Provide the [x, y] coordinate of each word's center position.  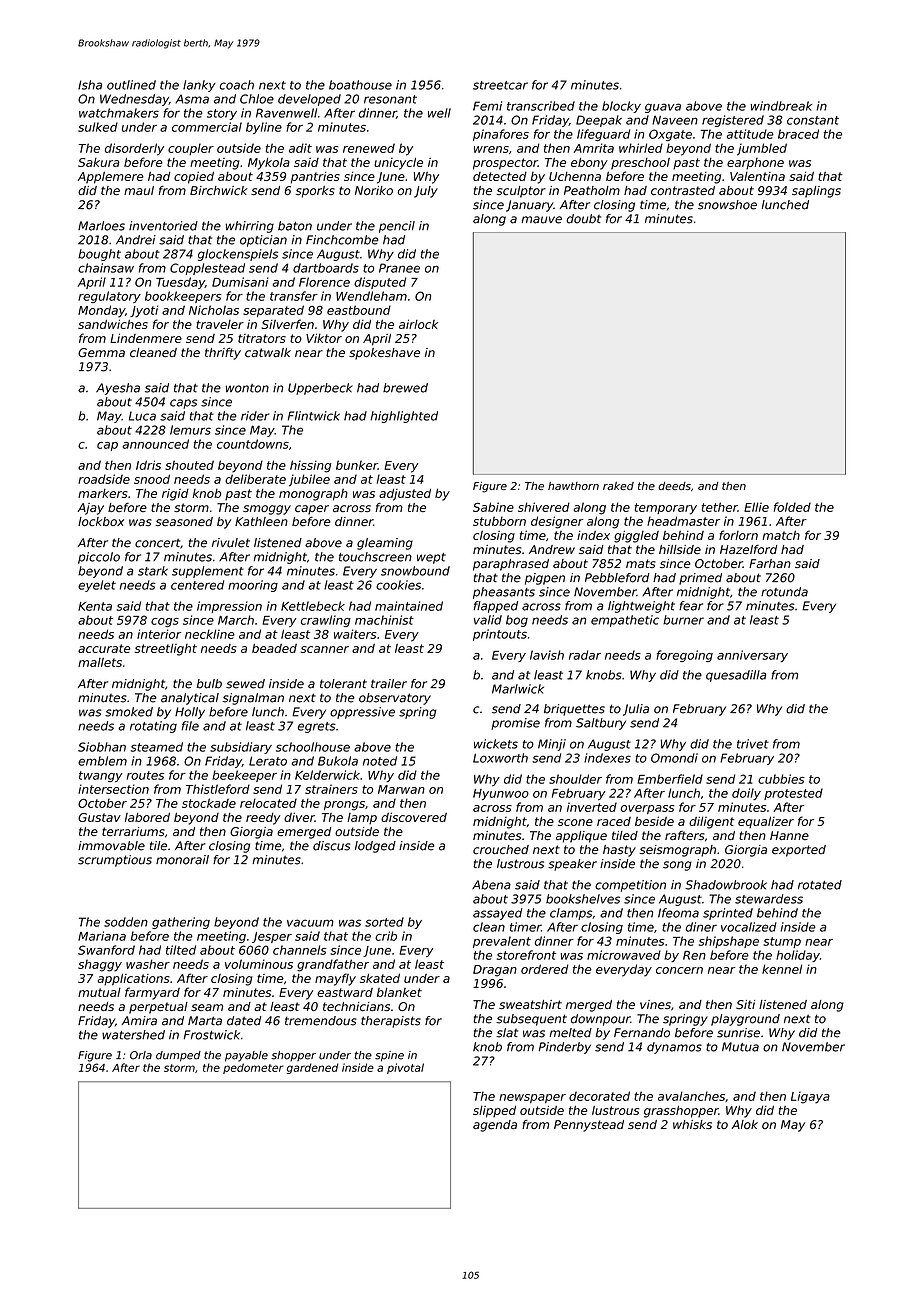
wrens [491, 149]
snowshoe [727, 205]
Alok [745, 1124]
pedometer [253, 1068]
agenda [495, 1126]
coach [237, 85]
